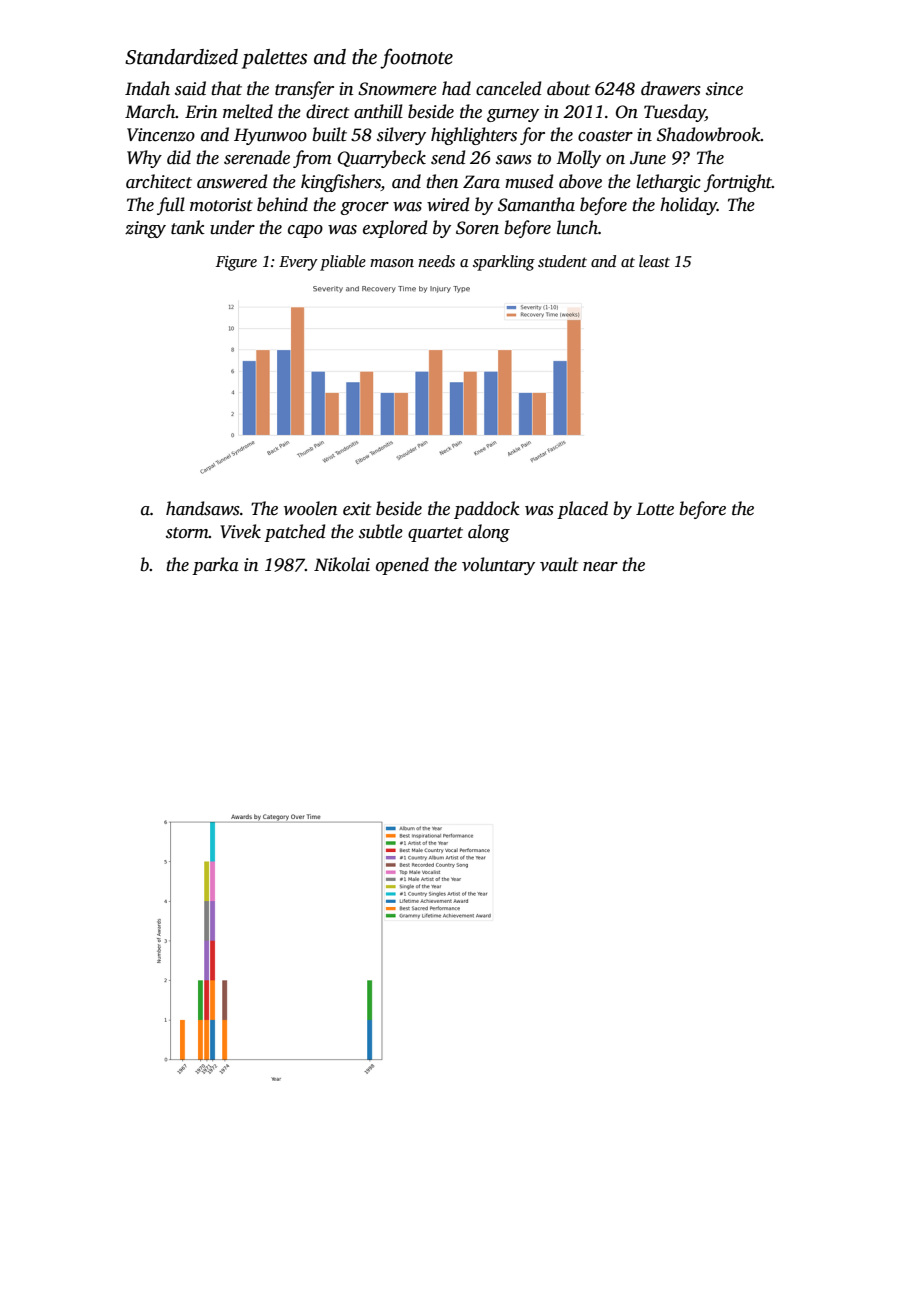 The width and height of the image is (908, 1316). What do you see at coordinates (416, 58) in the image?
I see `footnote` at bounding box center [416, 58].
